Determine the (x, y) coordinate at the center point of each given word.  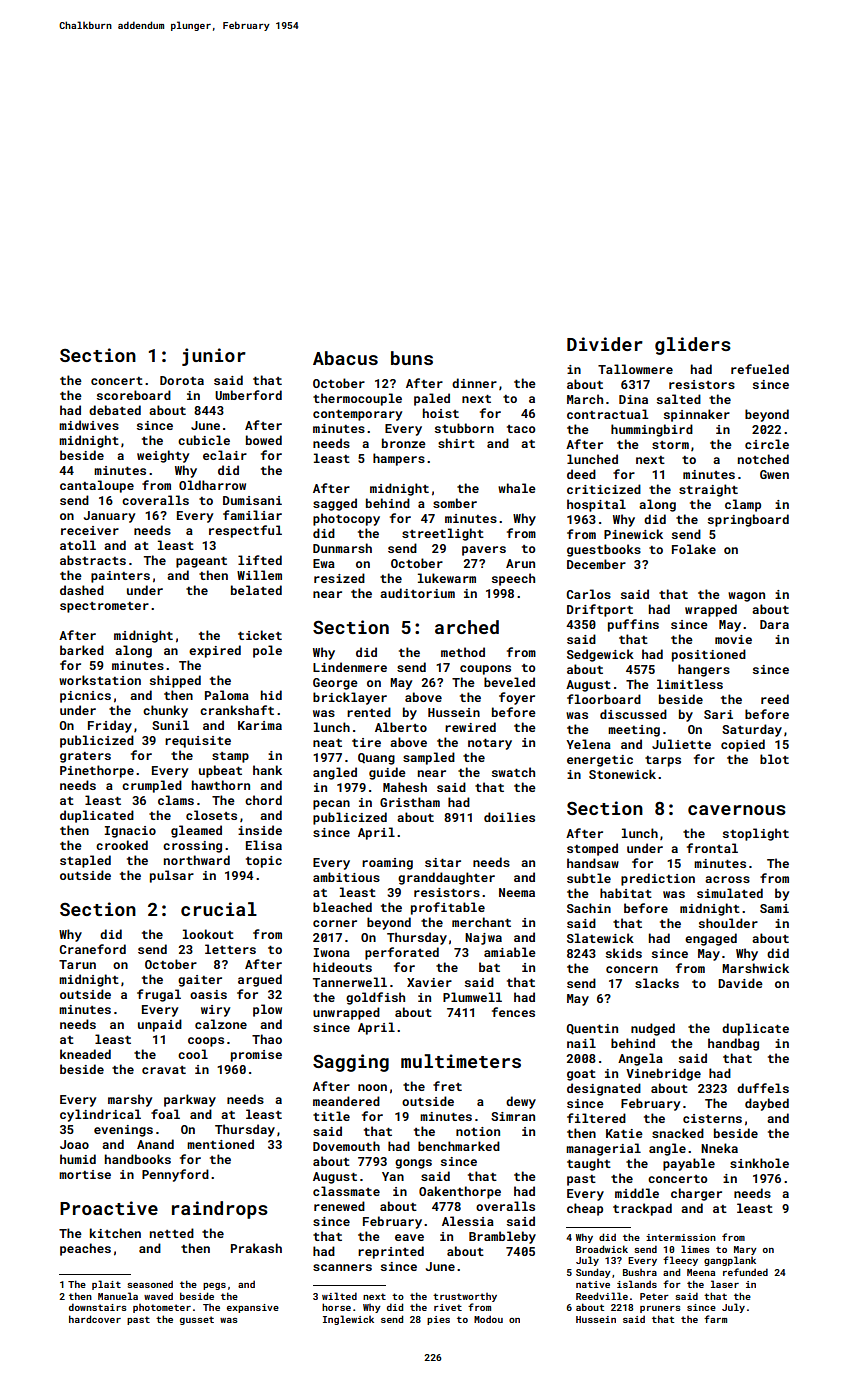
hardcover (95, 1319)
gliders (693, 346)
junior (214, 357)
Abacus (345, 358)
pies (438, 1320)
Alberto (401, 727)
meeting (634, 731)
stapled (85, 861)
